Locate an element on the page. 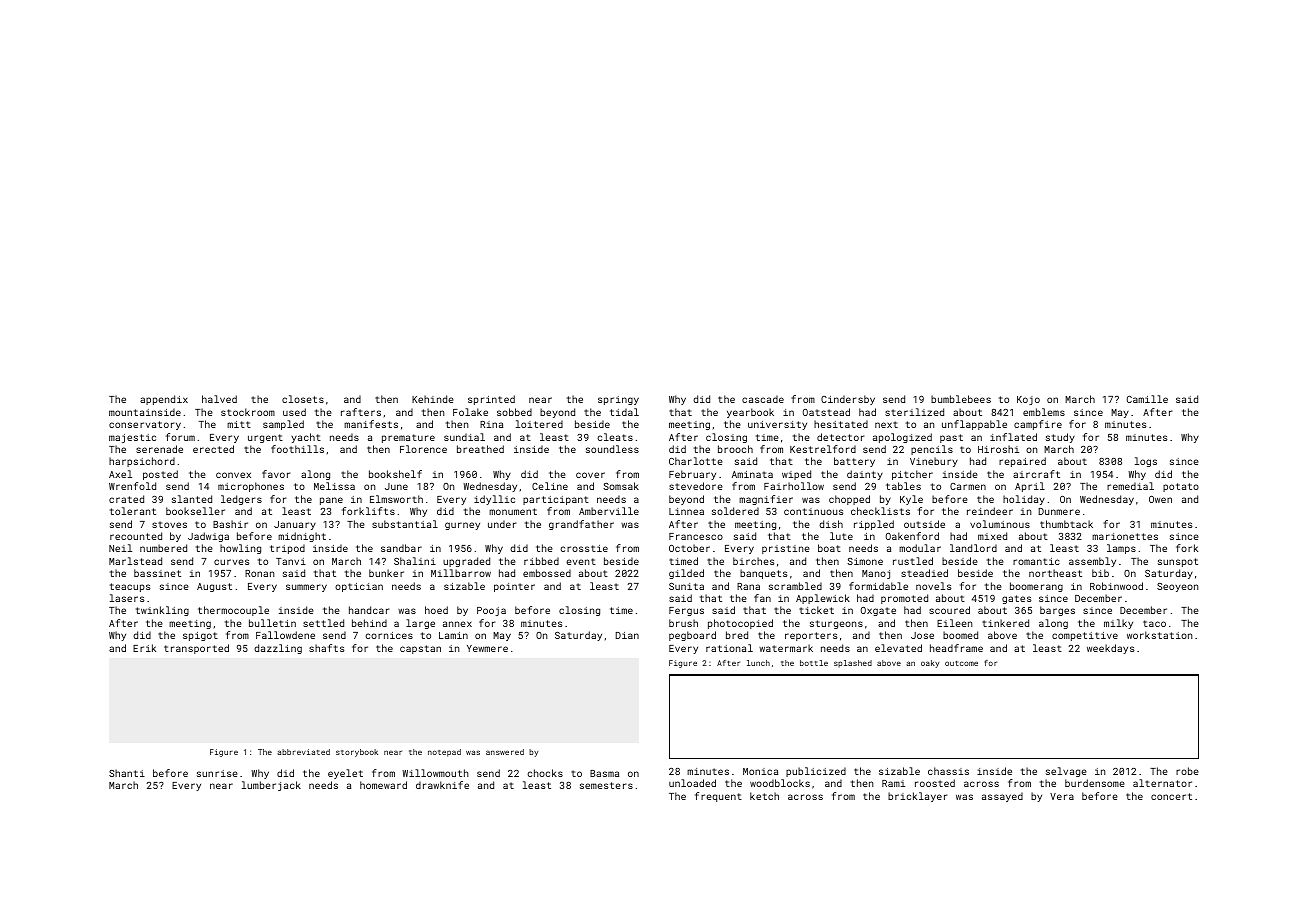 The width and height of the page is (1308, 924). used is located at coordinates (294, 412).
